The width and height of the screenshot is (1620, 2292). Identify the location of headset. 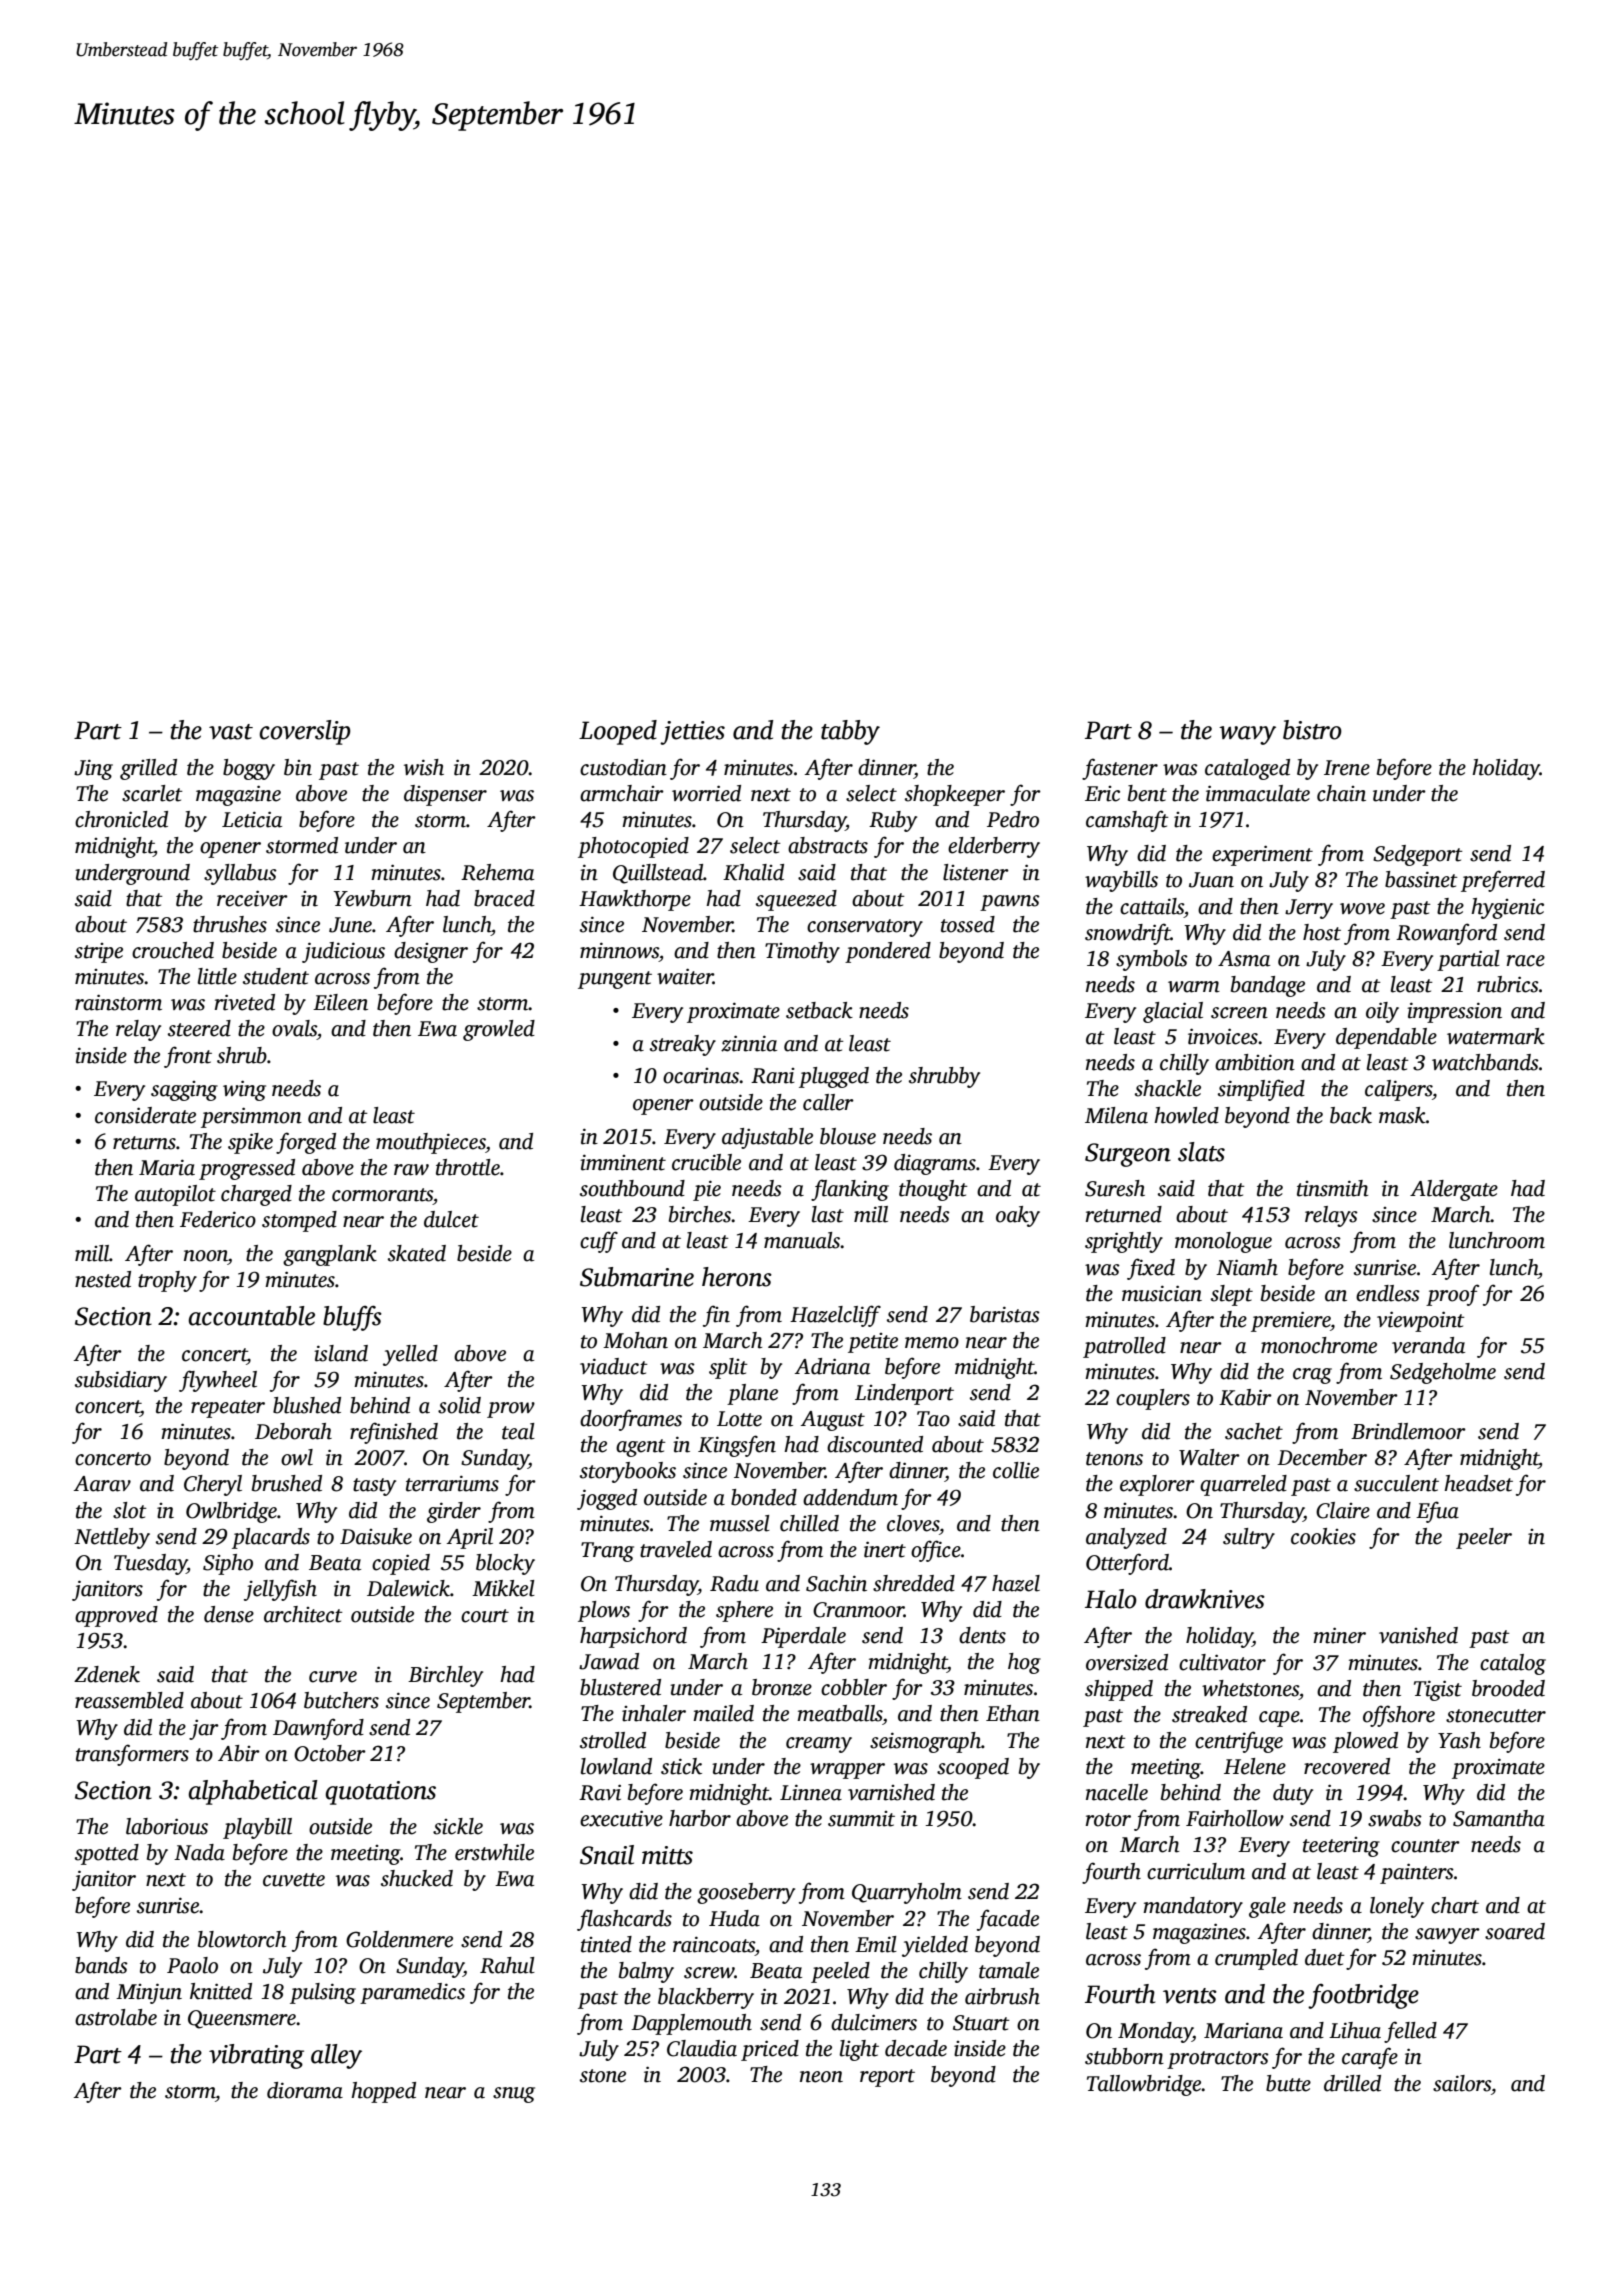
(1478, 1483).
